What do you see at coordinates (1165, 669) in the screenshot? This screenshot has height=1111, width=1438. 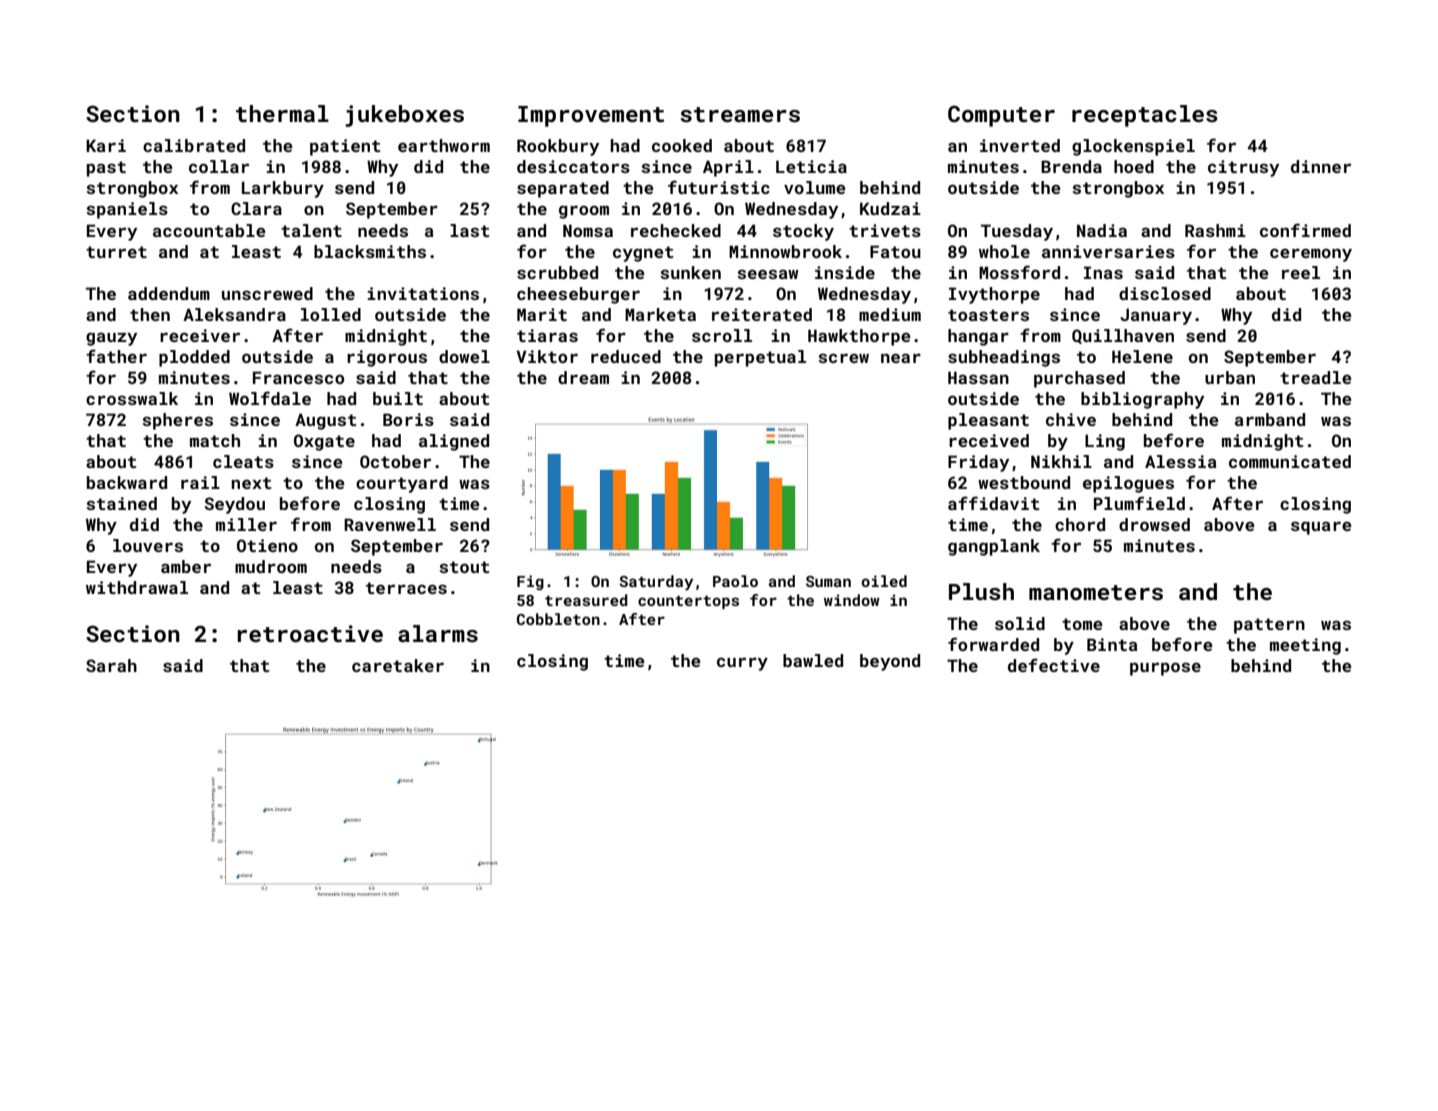 I see `purpose` at bounding box center [1165, 669].
